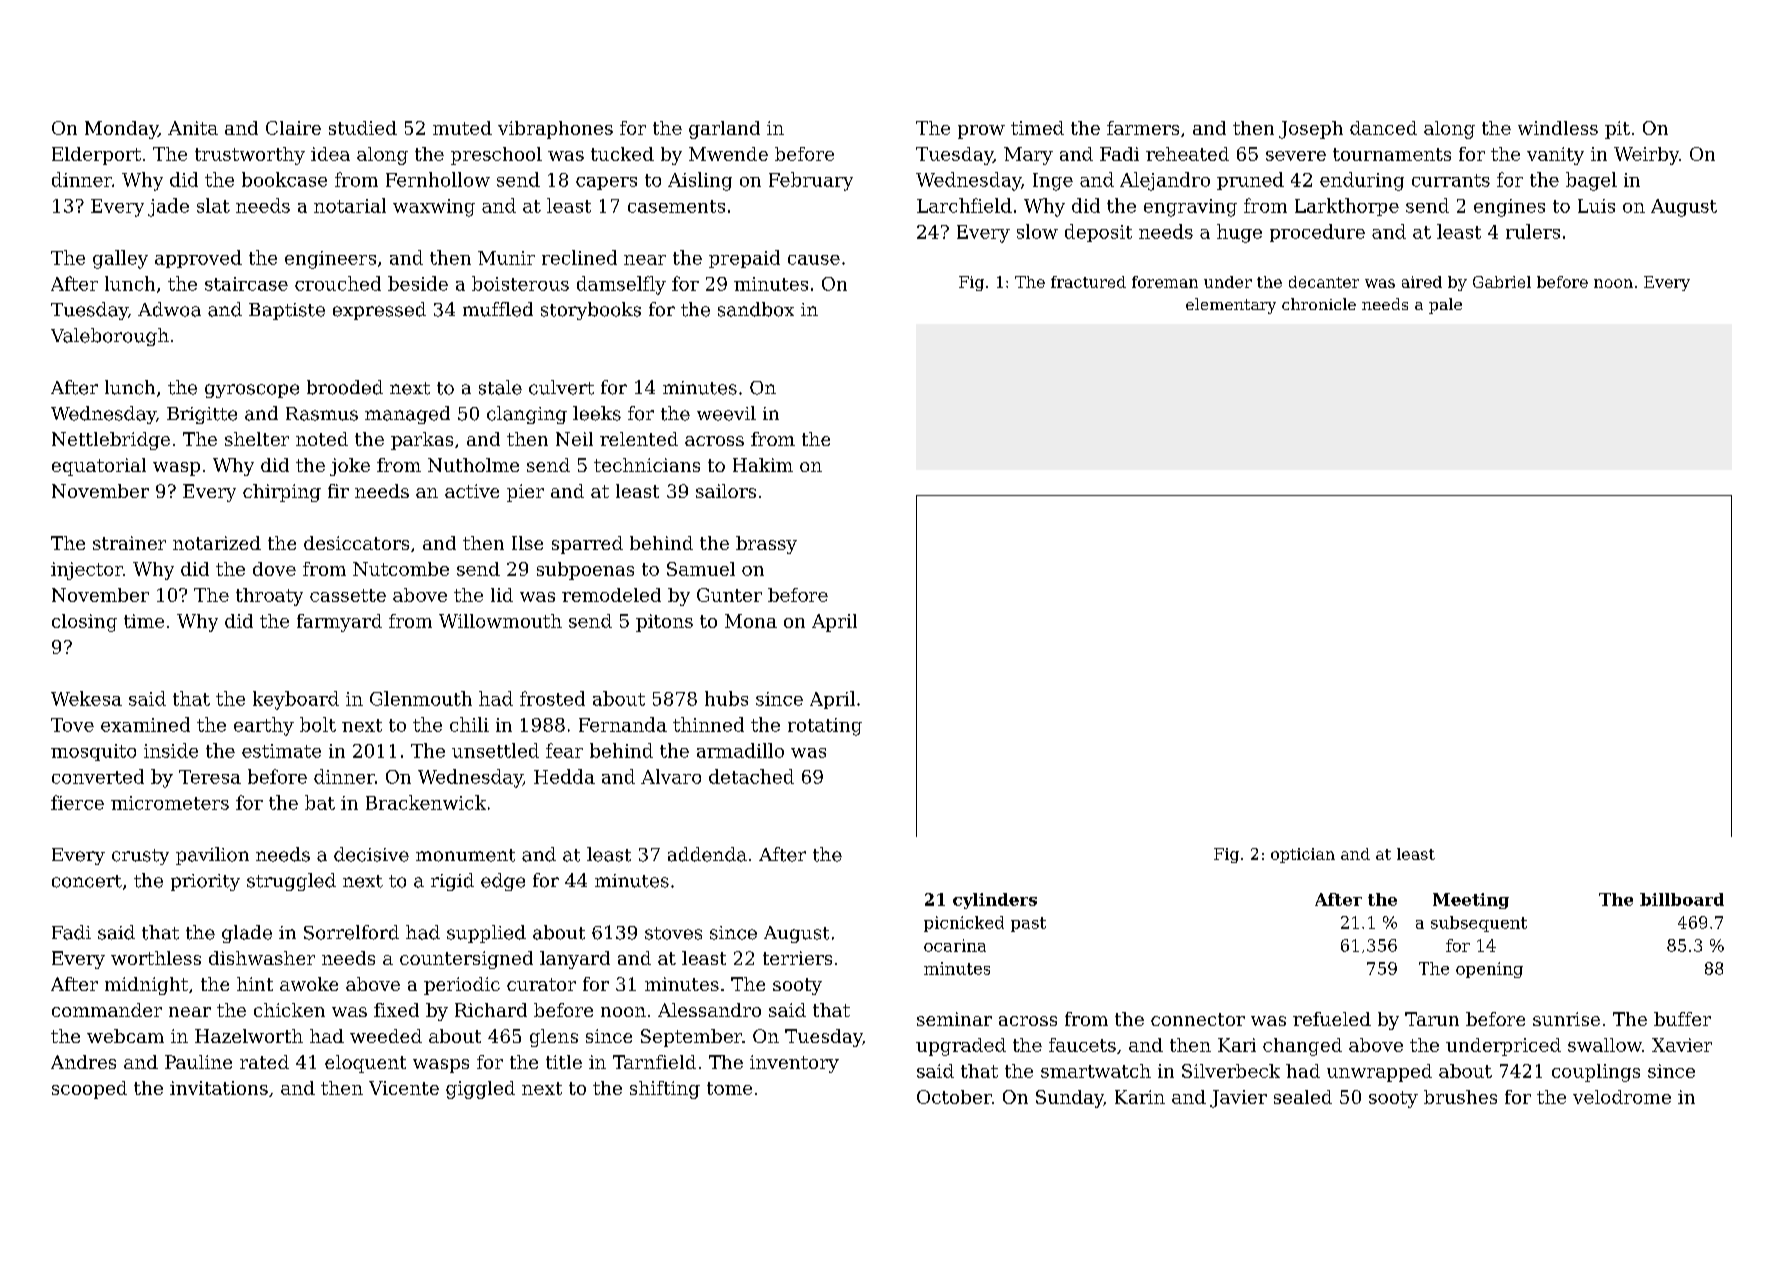 The height and width of the screenshot is (1261, 1783). Describe the element at coordinates (89, 1090) in the screenshot. I see `scooped` at that location.
